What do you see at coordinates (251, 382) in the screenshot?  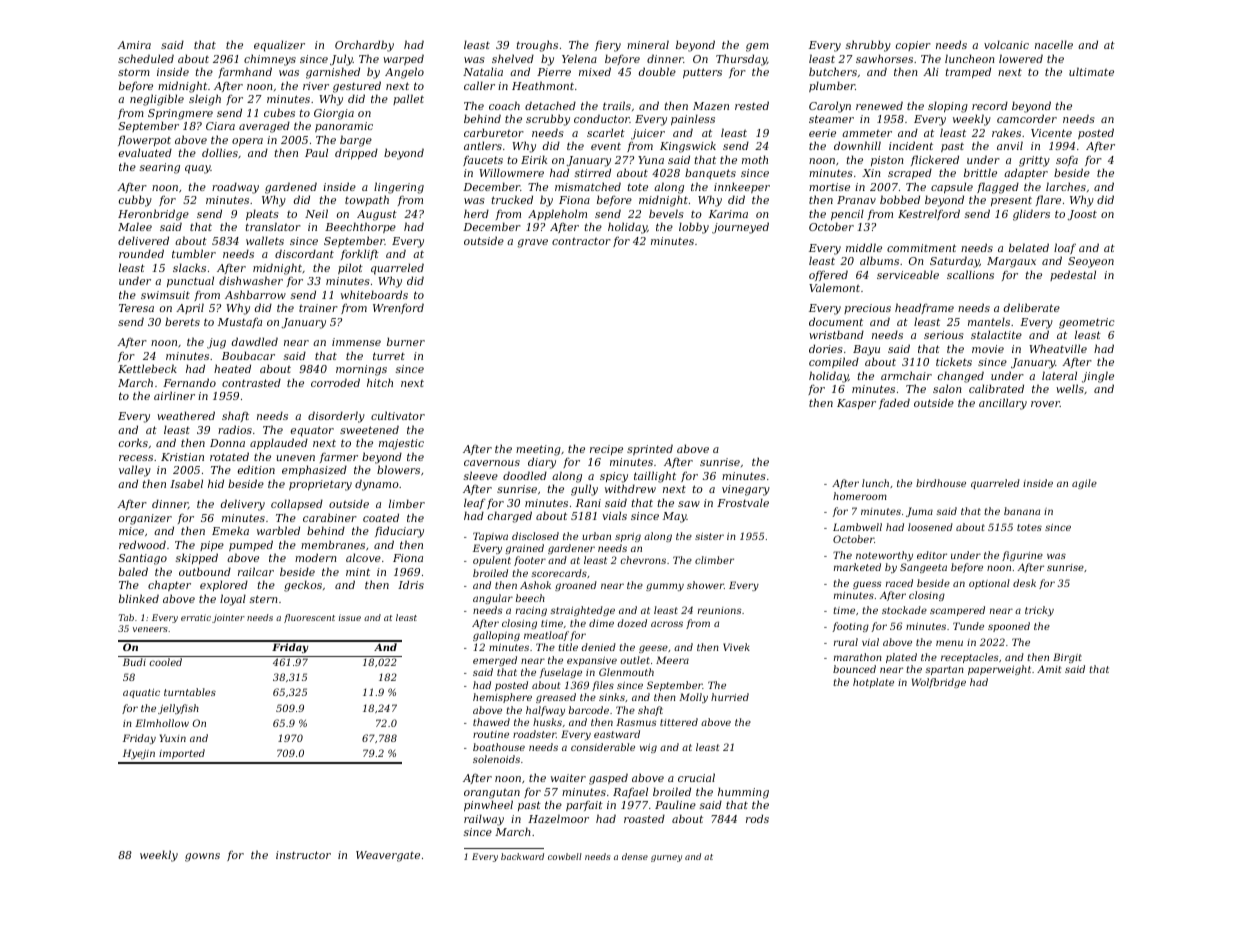 I see `contrasted` at bounding box center [251, 382].
